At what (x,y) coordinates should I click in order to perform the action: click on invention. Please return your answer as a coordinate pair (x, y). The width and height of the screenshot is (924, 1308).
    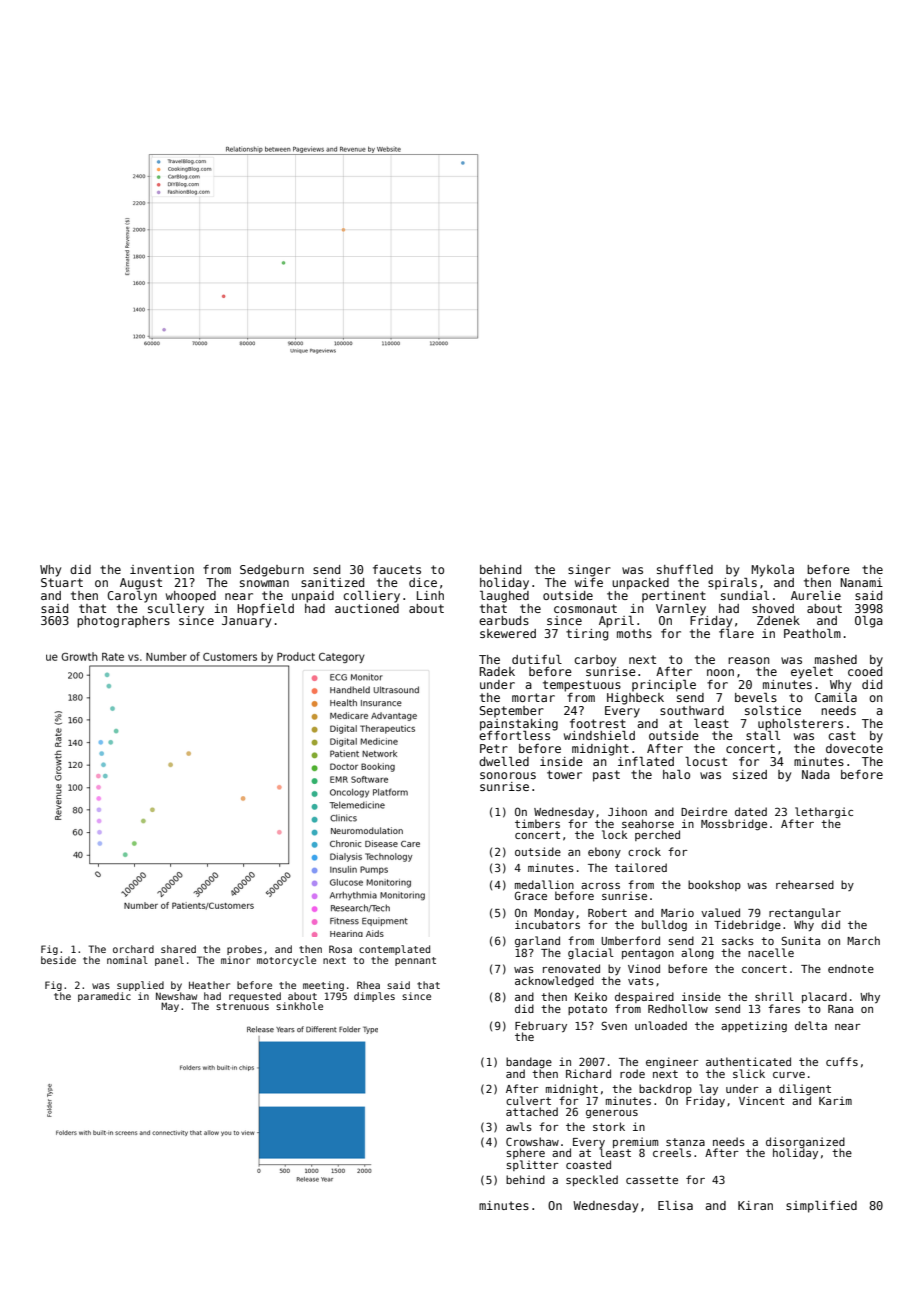
    Looking at the image, I should click on (162, 569).
